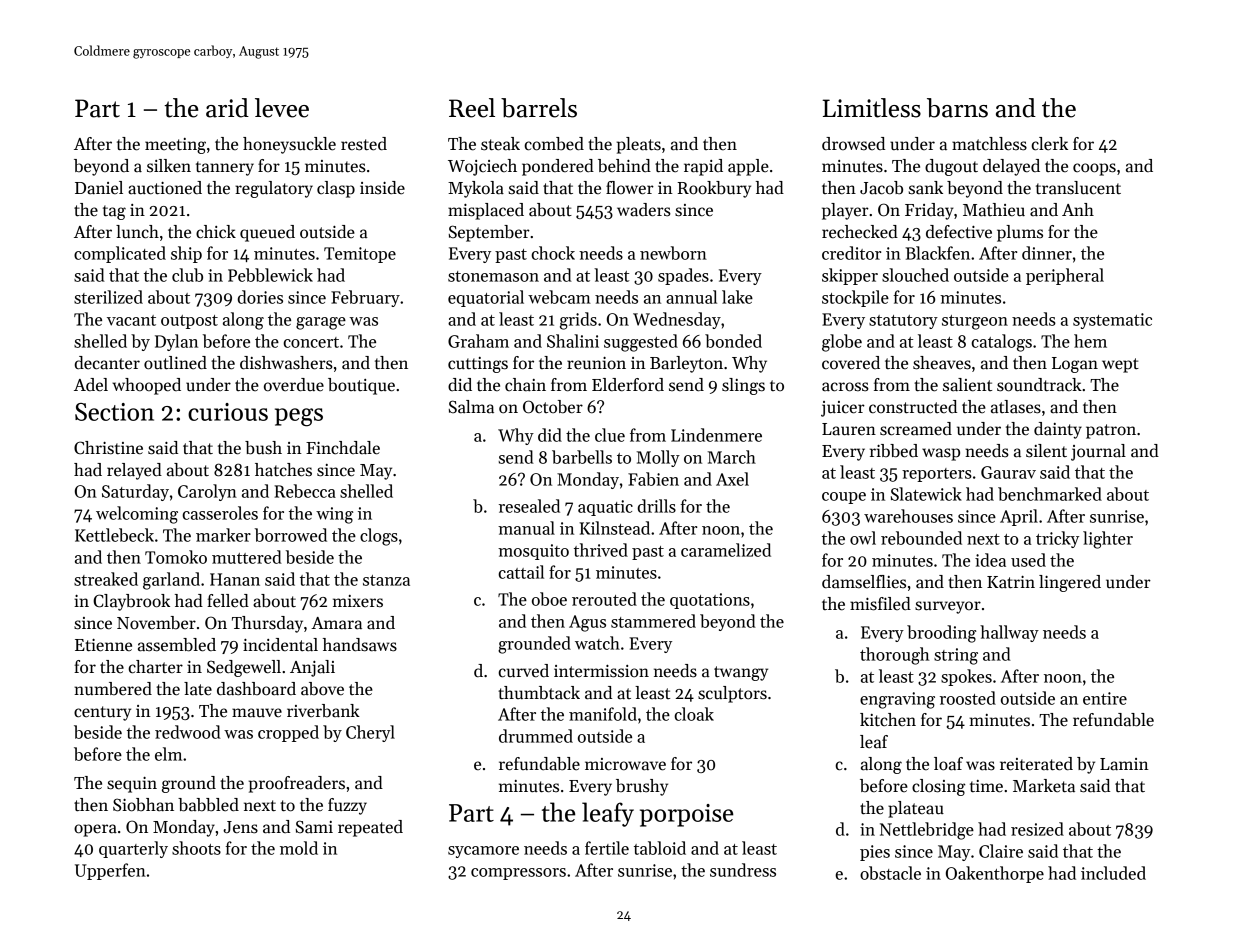 The width and height of the image is (1233, 952). I want to click on barbells, so click(582, 457).
